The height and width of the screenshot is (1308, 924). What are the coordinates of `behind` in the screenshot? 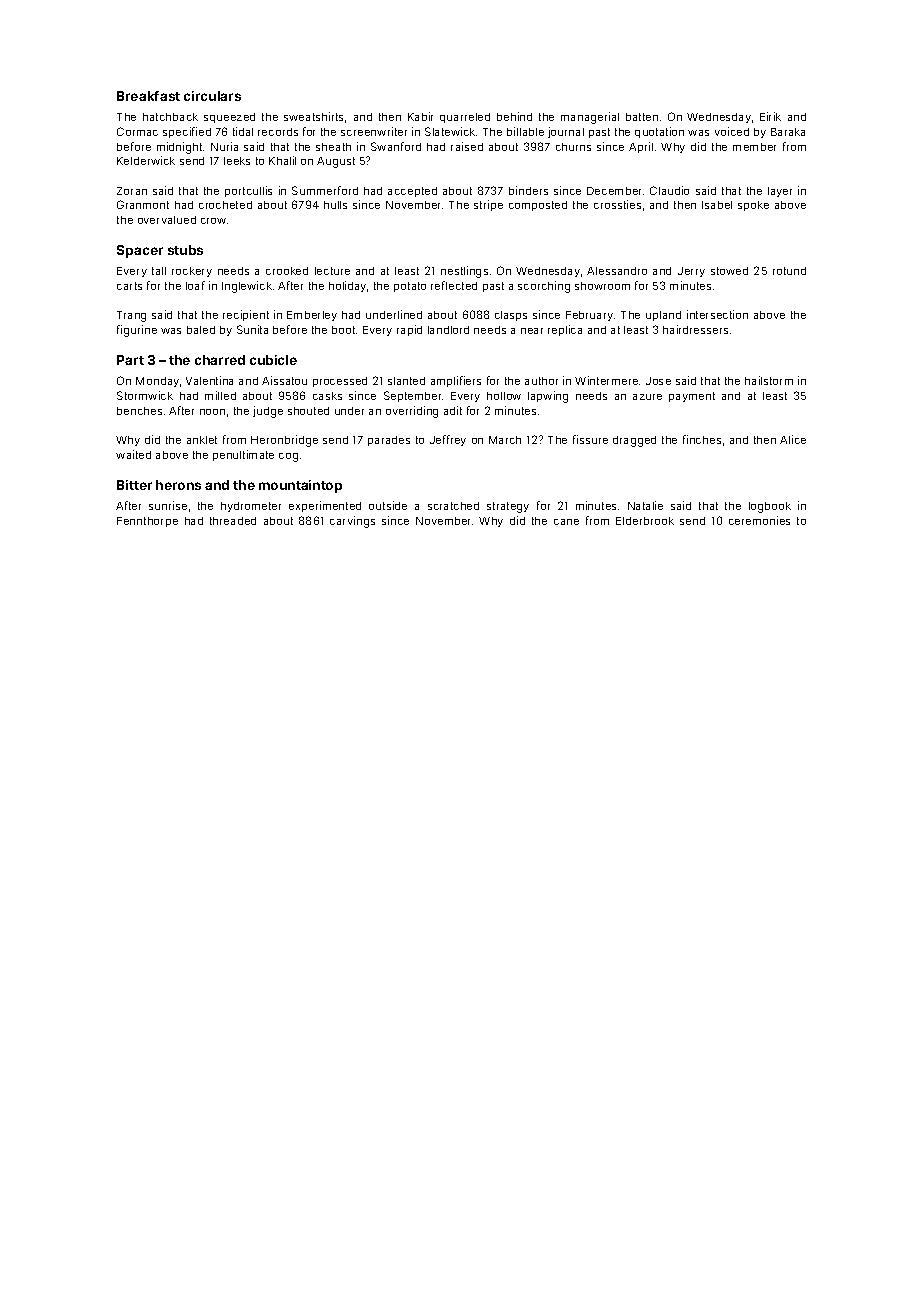 It's located at (514, 116).
